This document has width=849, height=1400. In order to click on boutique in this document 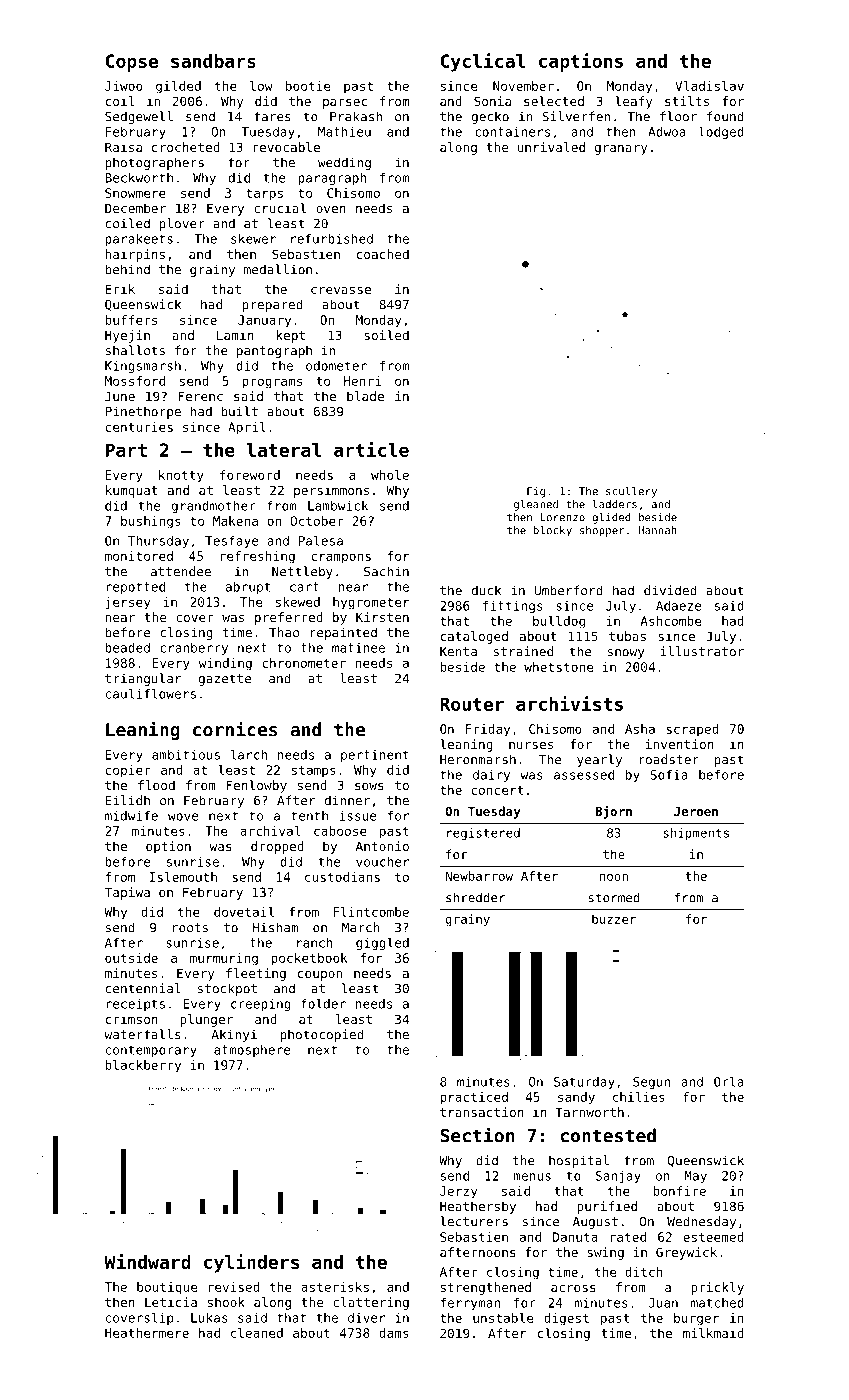, I will do `click(167, 1288)`.
